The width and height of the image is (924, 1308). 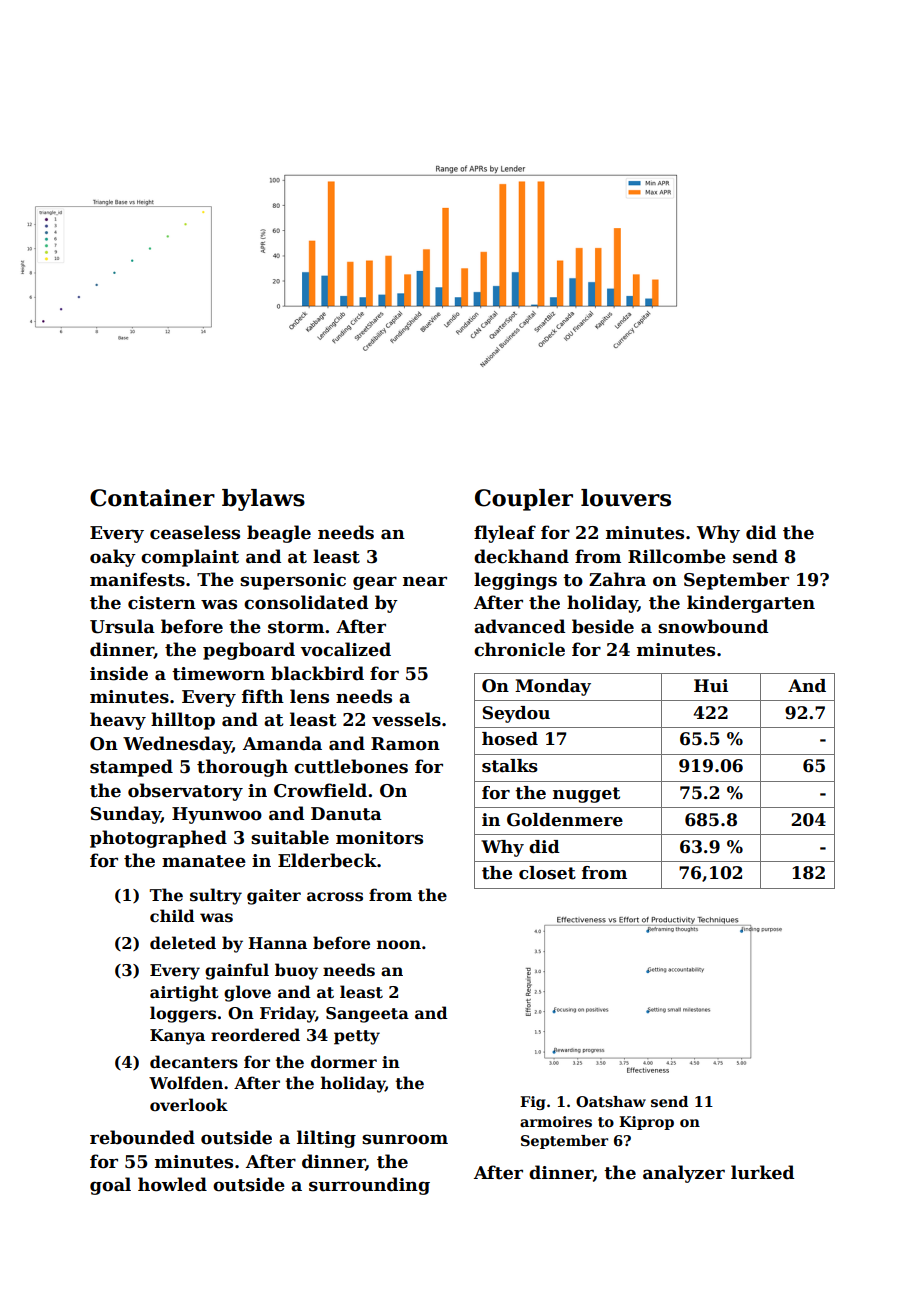 I want to click on Hui, so click(x=711, y=686).
